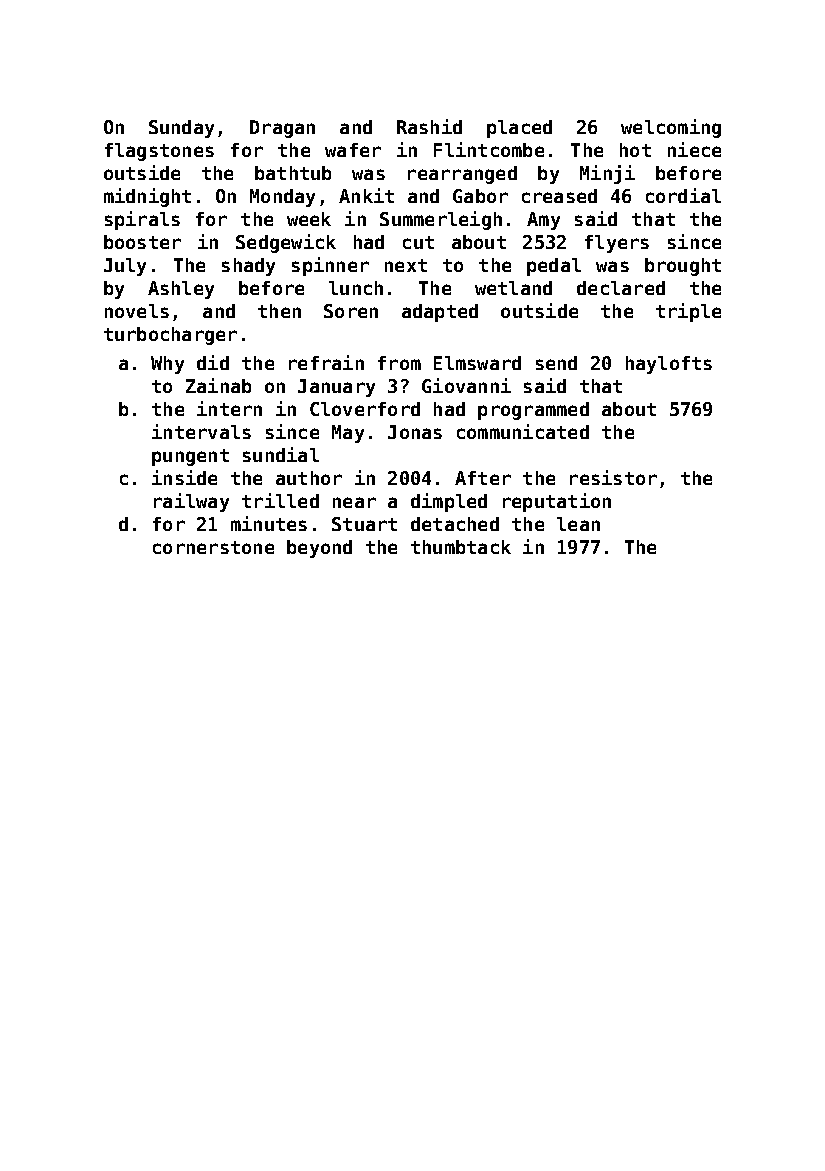  What do you see at coordinates (449, 502) in the document?
I see `dimpled` at bounding box center [449, 502].
